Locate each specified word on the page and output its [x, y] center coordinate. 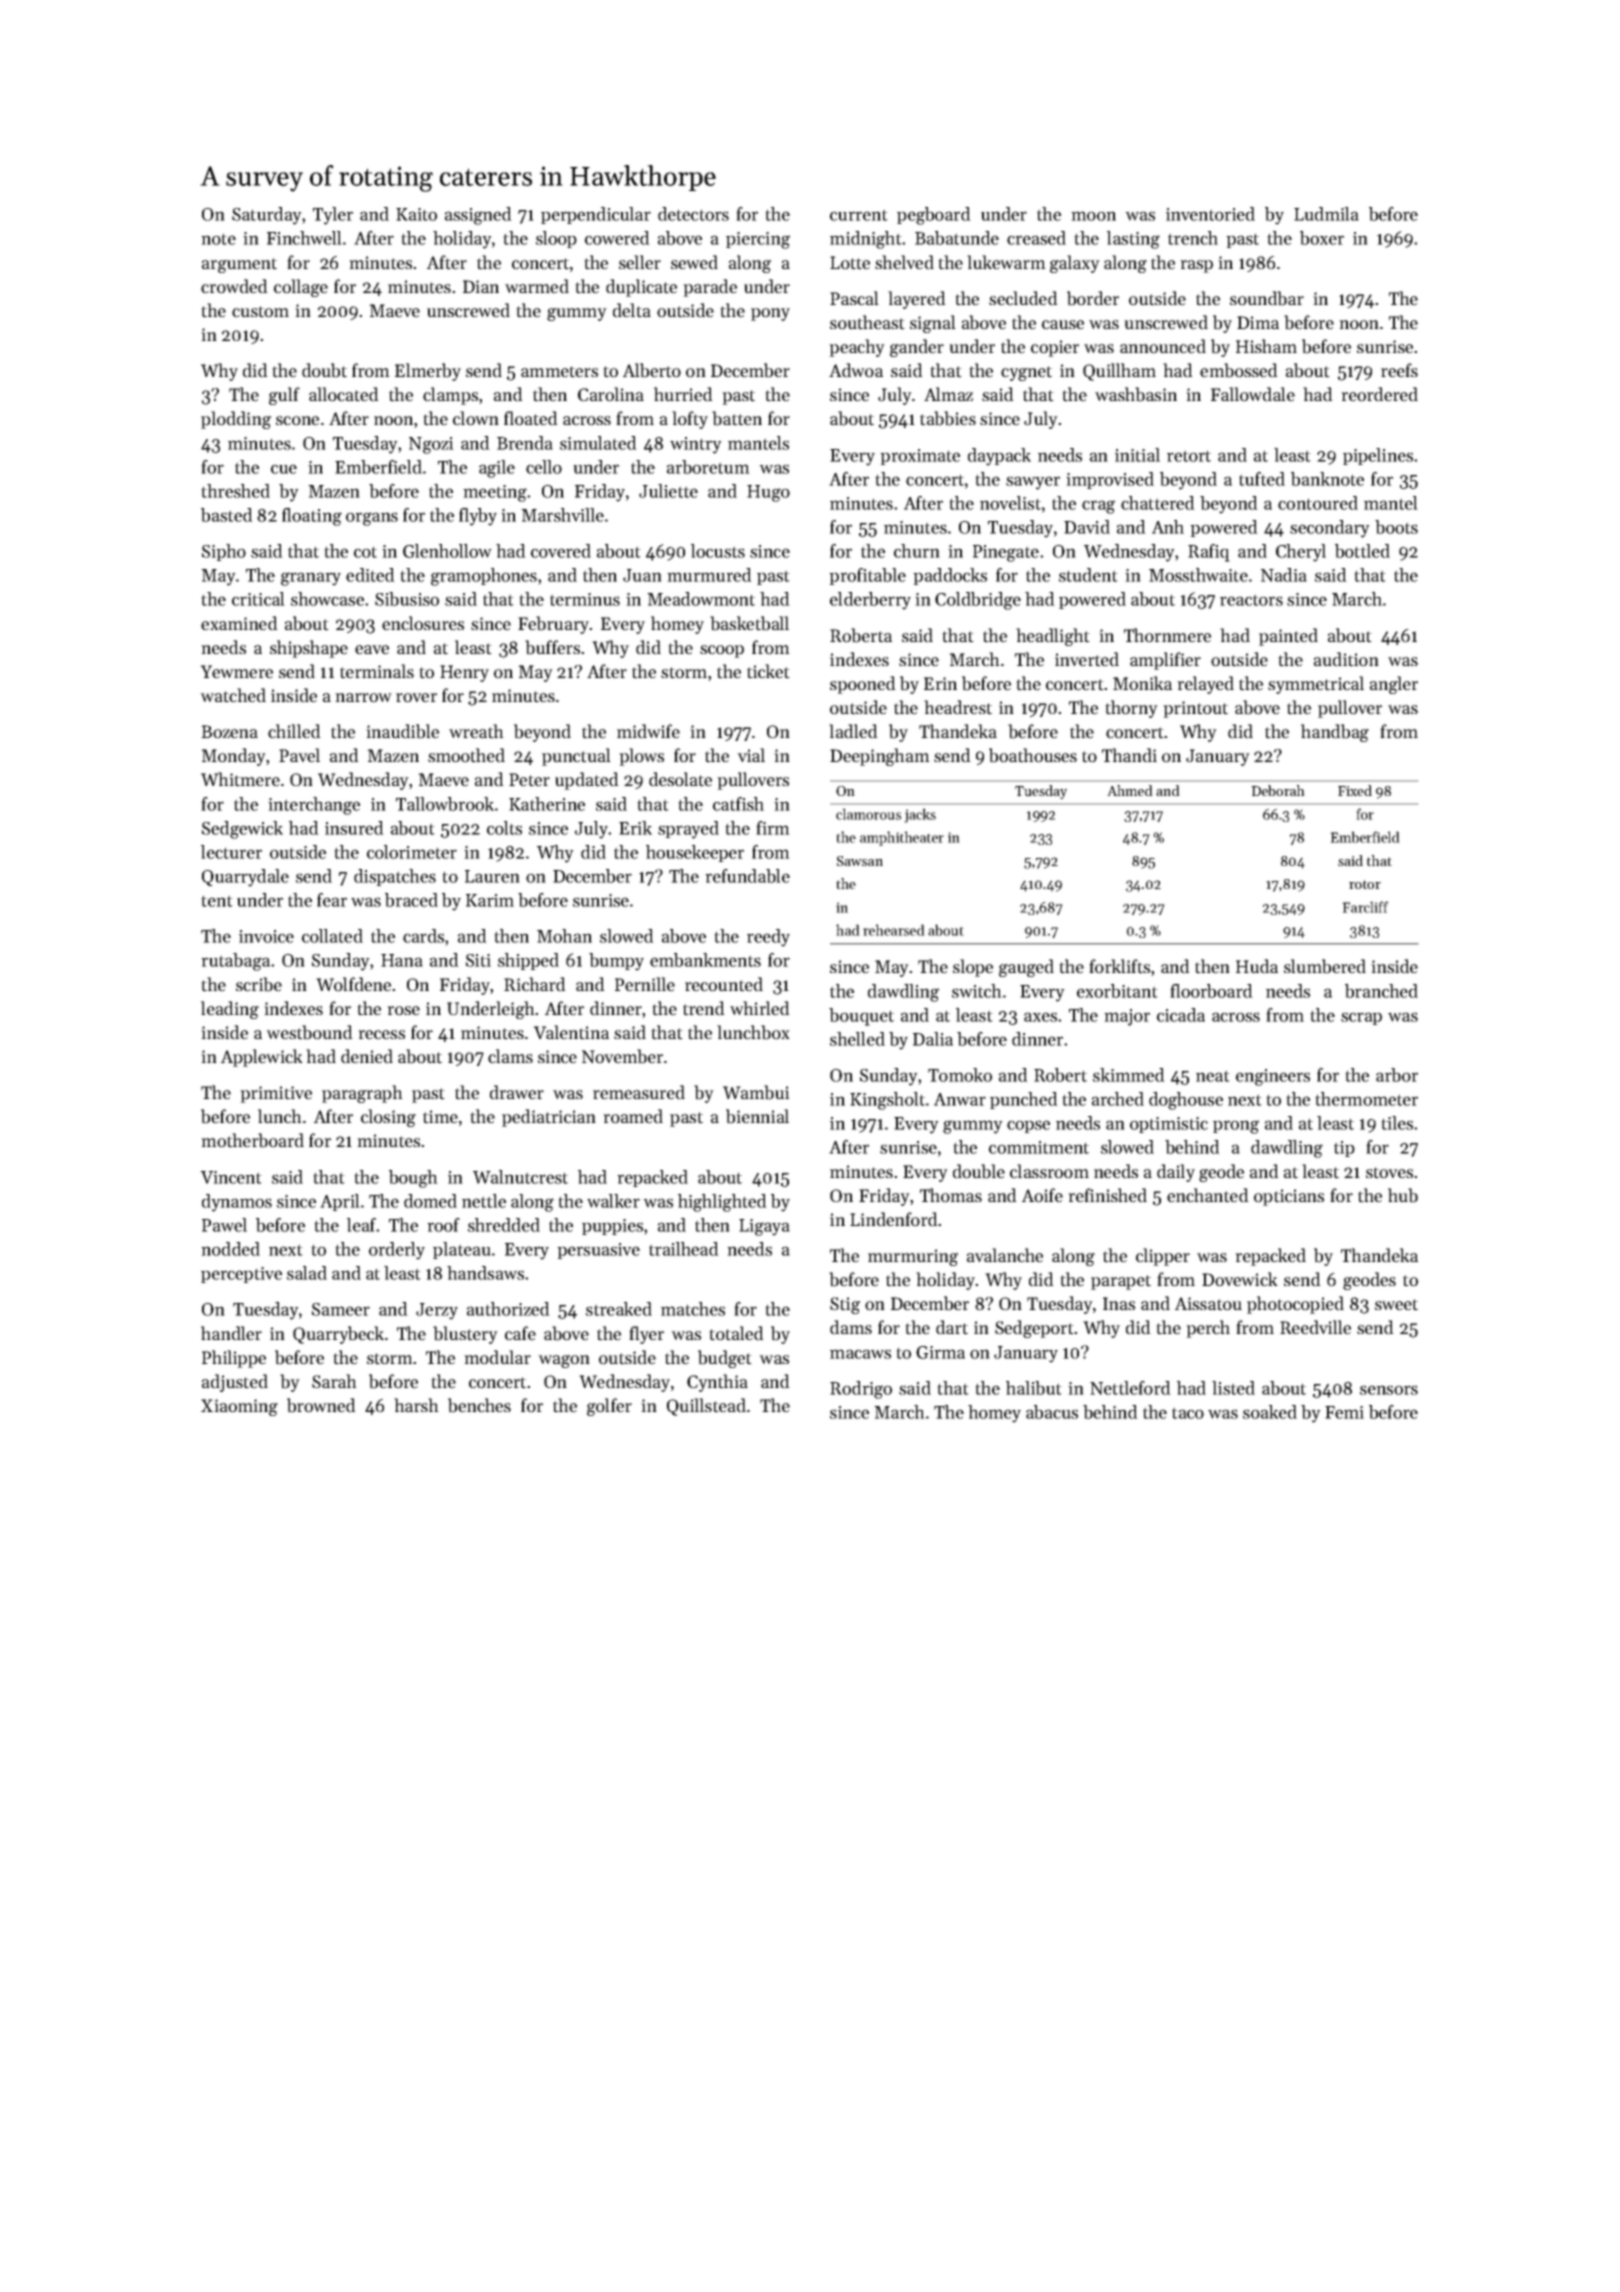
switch [977, 991]
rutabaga [235, 962]
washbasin [1136, 394]
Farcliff [1365, 907]
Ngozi [431, 445]
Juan [642, 575]
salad [307, 1273]
